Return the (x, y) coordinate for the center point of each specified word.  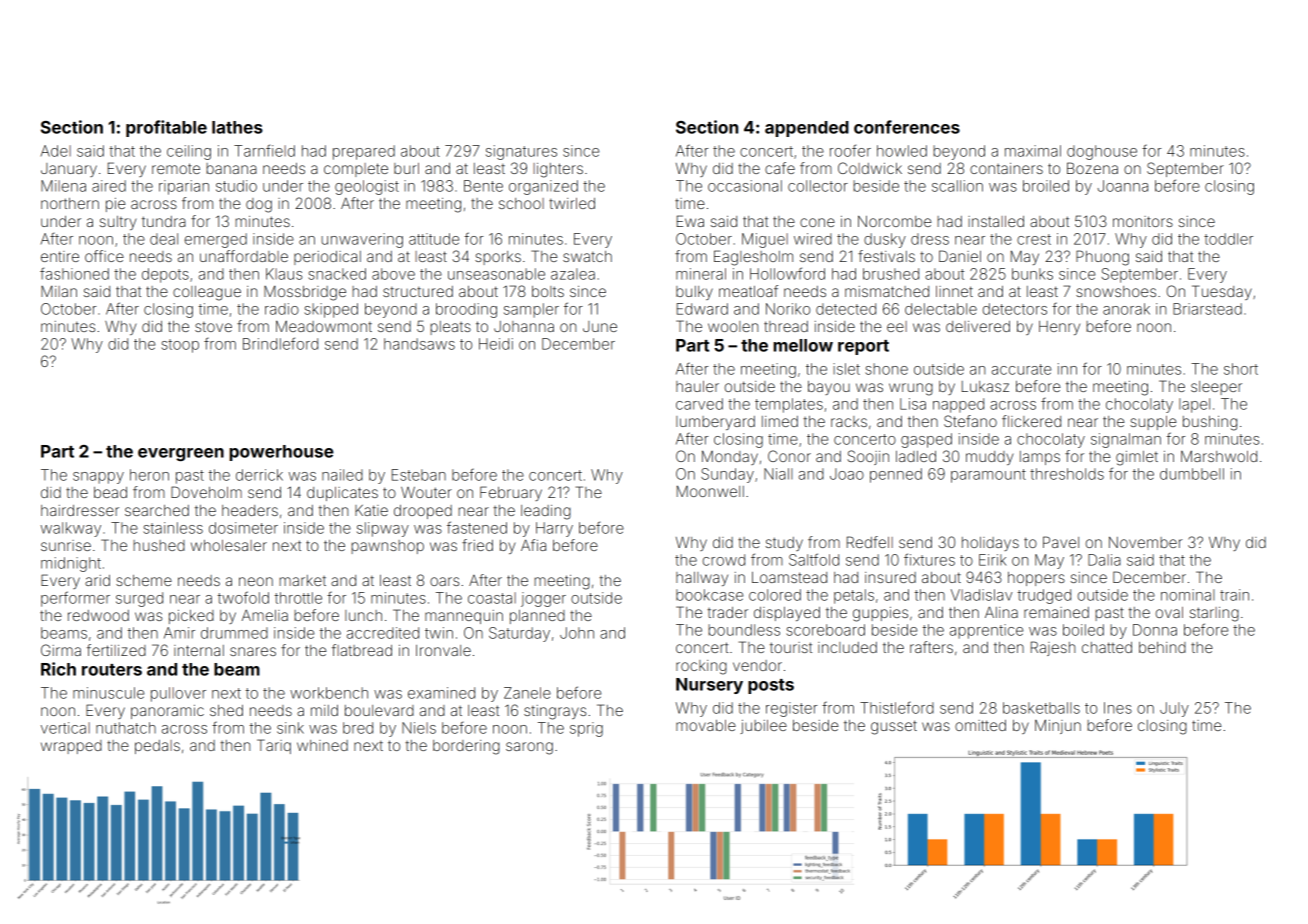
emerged (215, 240)
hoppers (1036, 579)
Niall (778, 474)
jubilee (763, 727)
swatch (587, 256)
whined (322, 745)
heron (149, 475)
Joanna (1122, 186)
